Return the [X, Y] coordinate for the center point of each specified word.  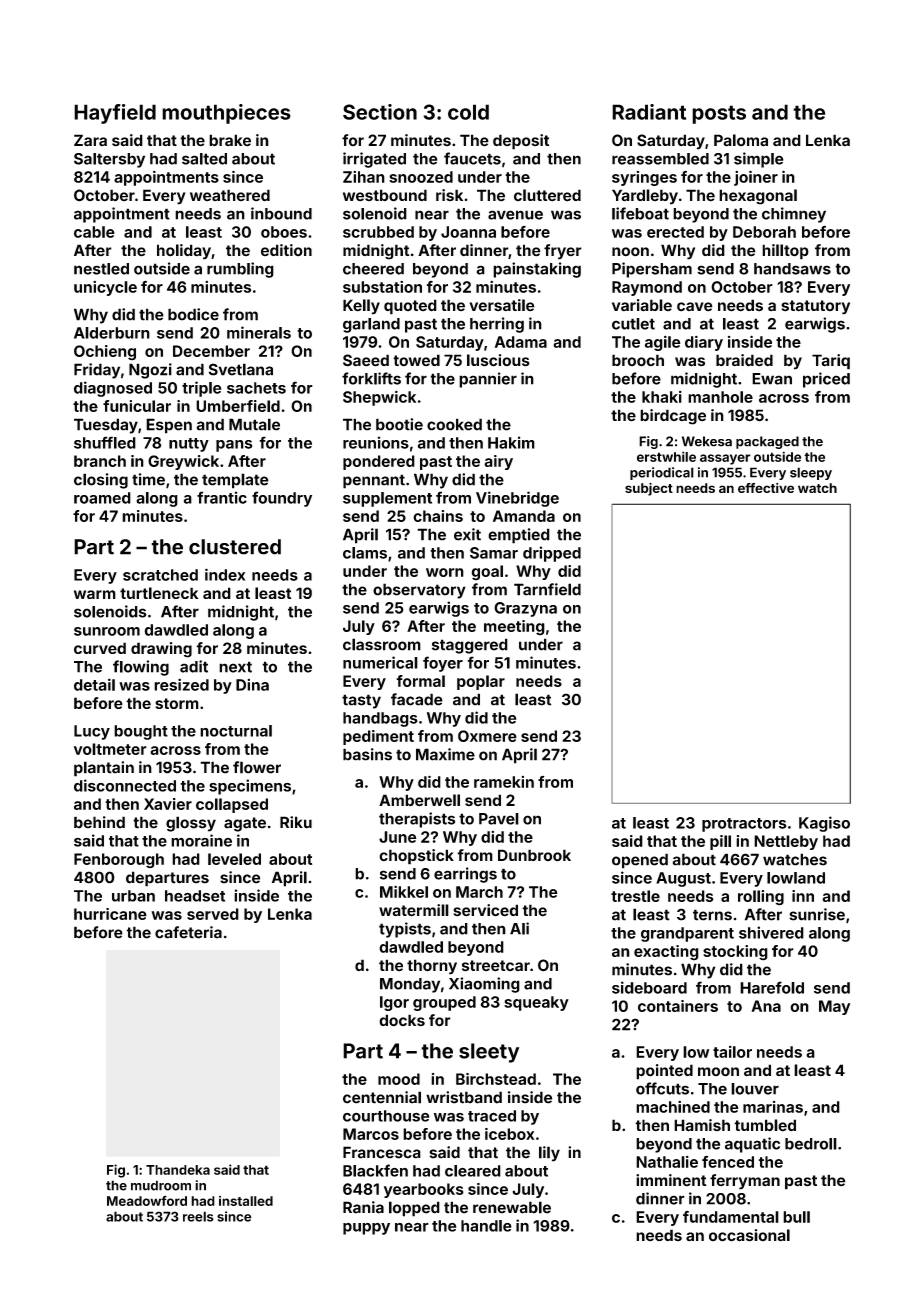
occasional [749, 1235]
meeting [514, 628]
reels [198, 1216]
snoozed [421, 177]
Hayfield [115, 114]
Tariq [831, 362]
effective [766, 488]
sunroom [107, 631]
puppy [366, 1229]
